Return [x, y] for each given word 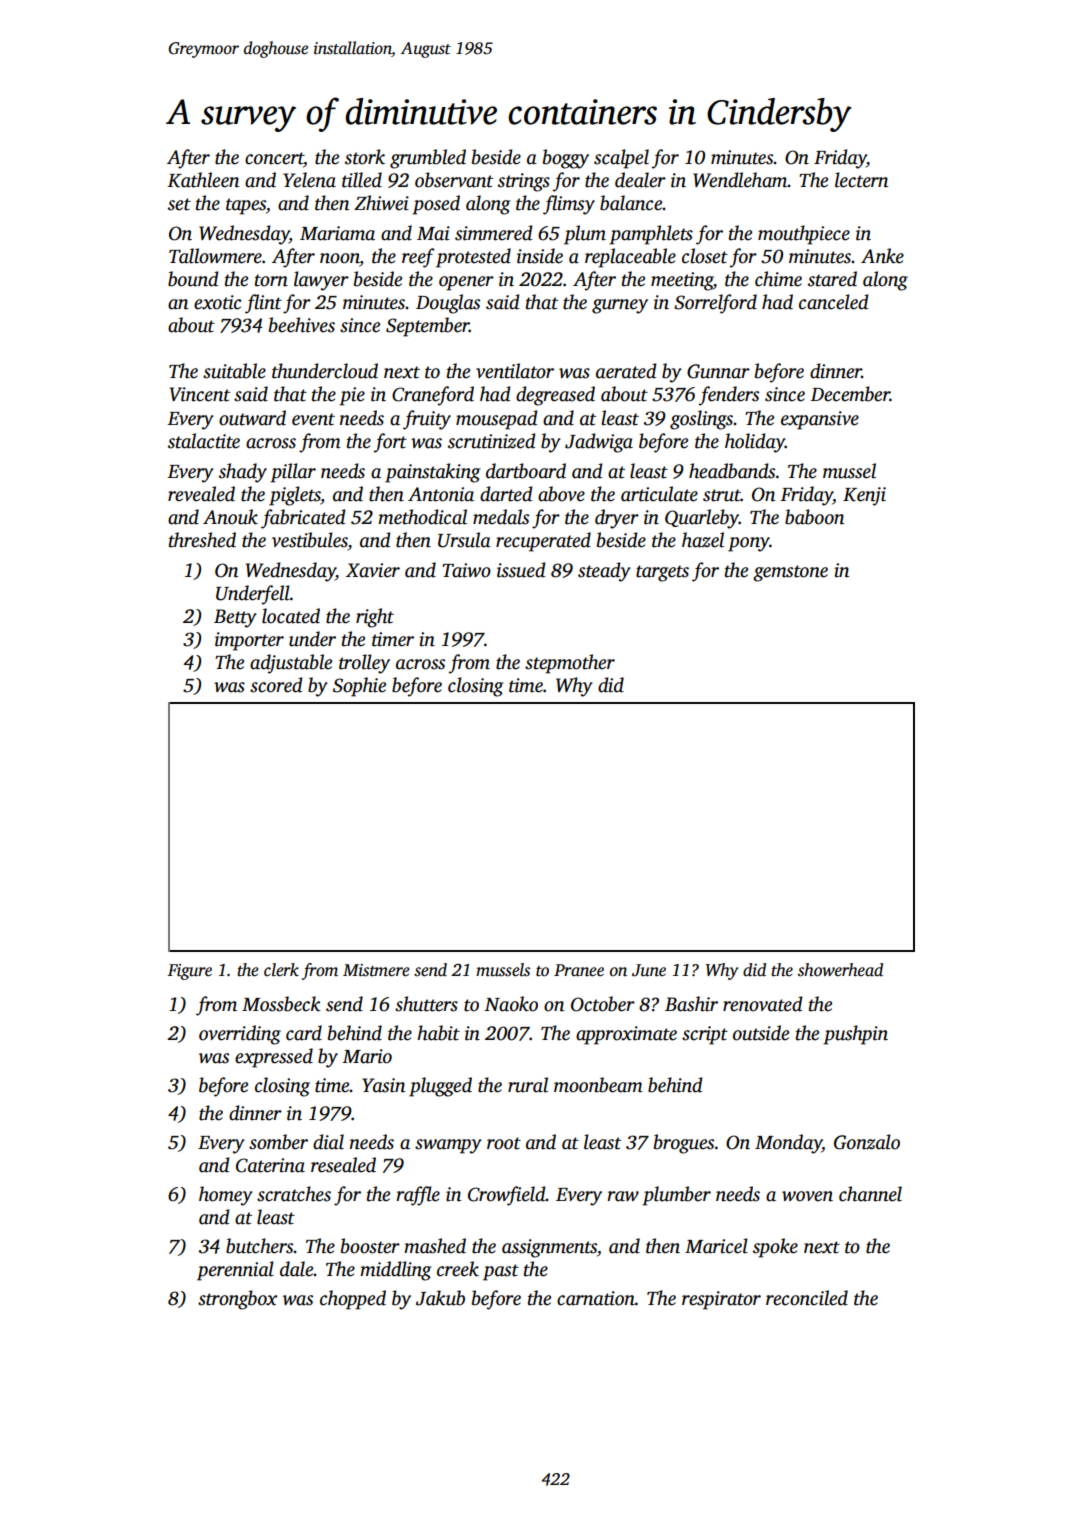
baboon [814, 517]
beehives [302, 325]
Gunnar [718, 371]
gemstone [790, 573]
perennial [235, 1271]
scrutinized [491, 441]
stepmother [570, 664]
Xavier [373, 570]
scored [276, 685]
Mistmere [376, 970]
